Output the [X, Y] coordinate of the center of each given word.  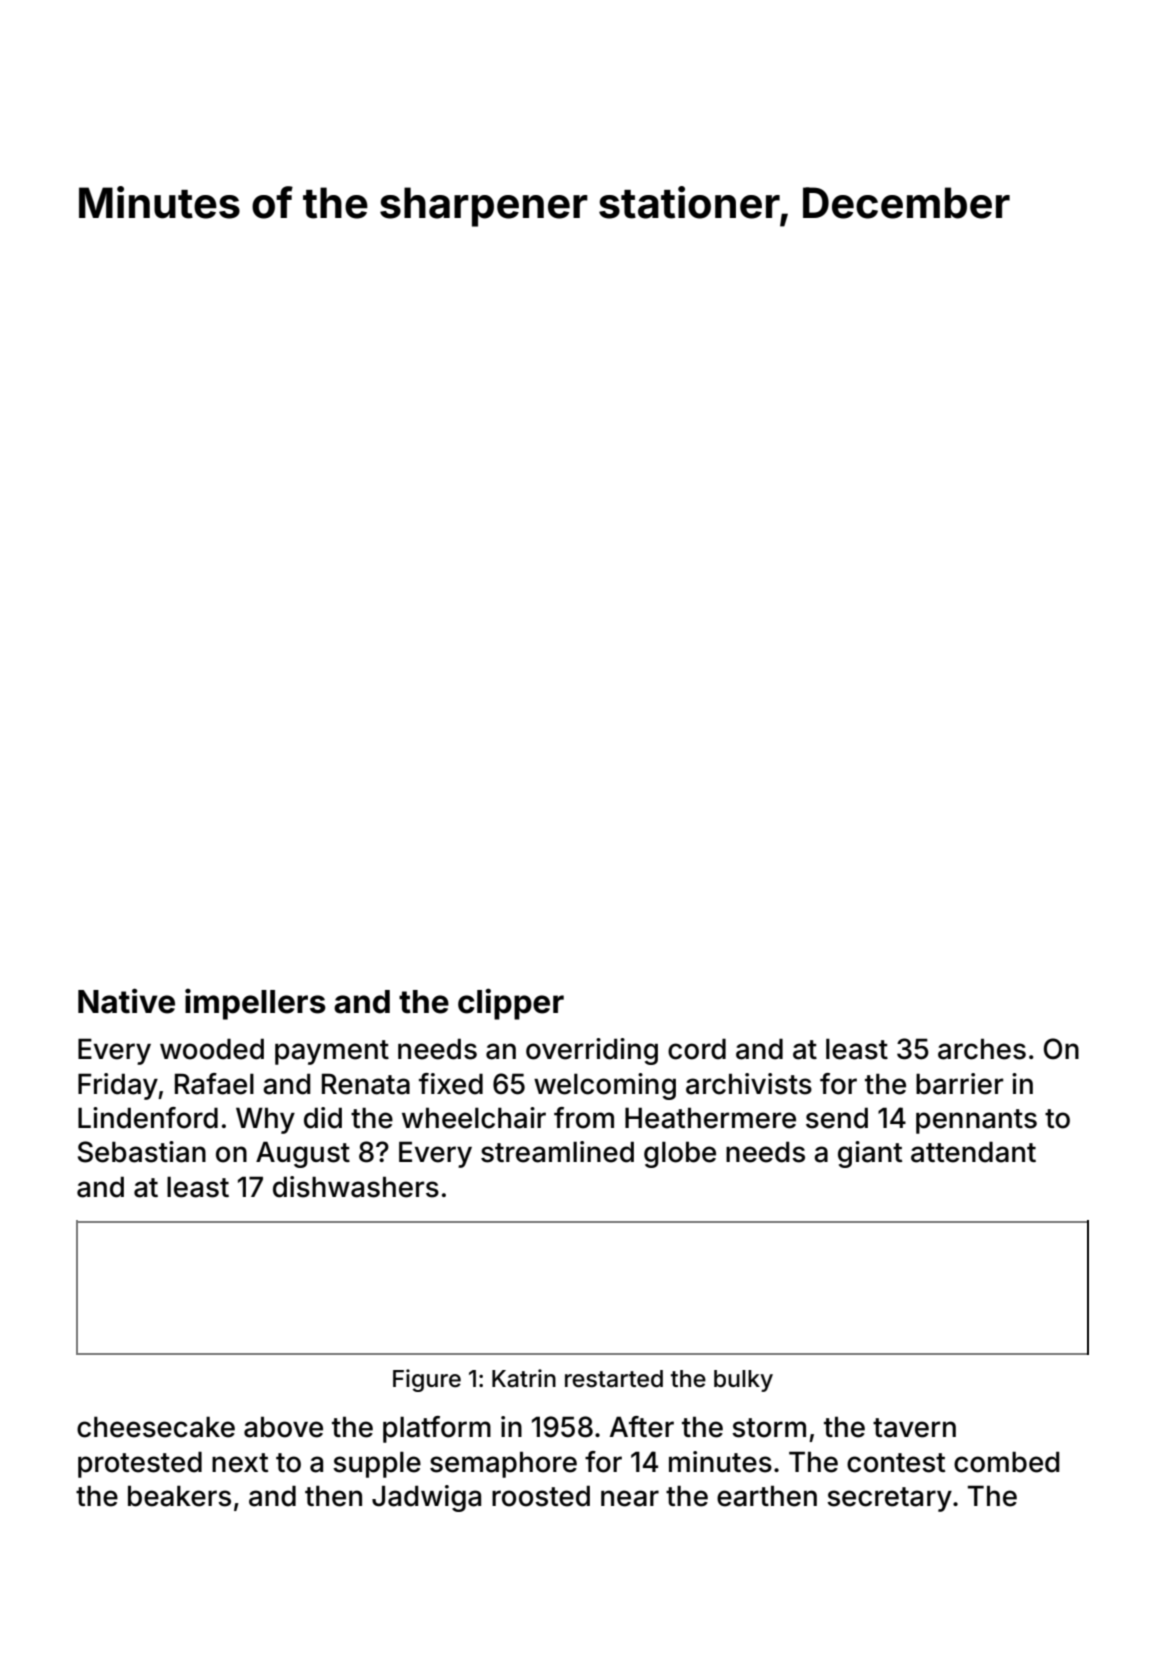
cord [697, 1049]
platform [437, 1429]
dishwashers [356, 1187]
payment [332, 1052]
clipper [511, 1004]
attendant [973, 1152]
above [283, 1427]
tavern [914, 1428]
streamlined [557, 1152]
